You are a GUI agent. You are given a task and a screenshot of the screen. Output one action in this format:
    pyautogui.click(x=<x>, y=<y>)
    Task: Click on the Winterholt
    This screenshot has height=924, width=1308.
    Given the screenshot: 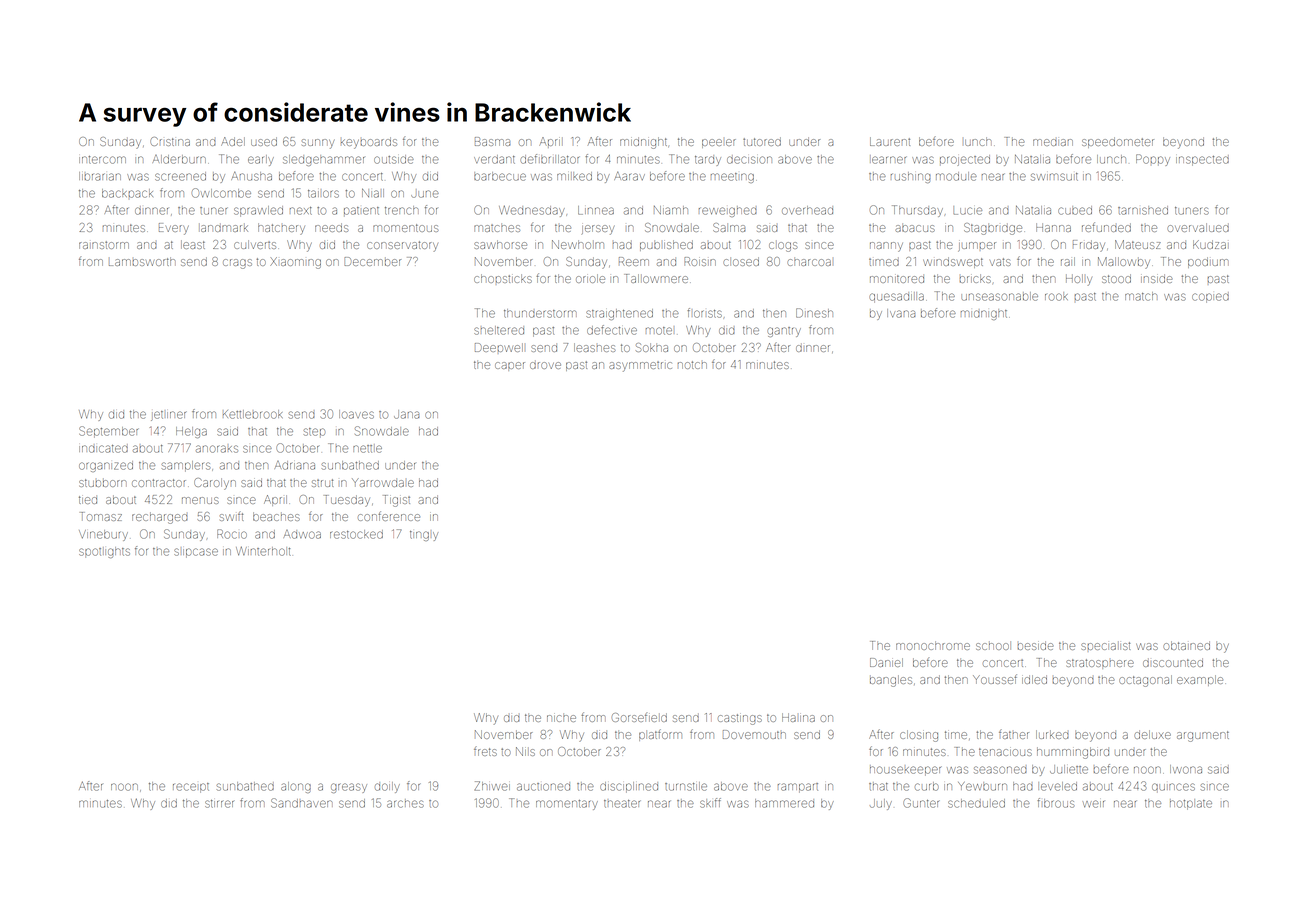 What is the action you would take?
    pyautogui.click(x=263, y=551)
